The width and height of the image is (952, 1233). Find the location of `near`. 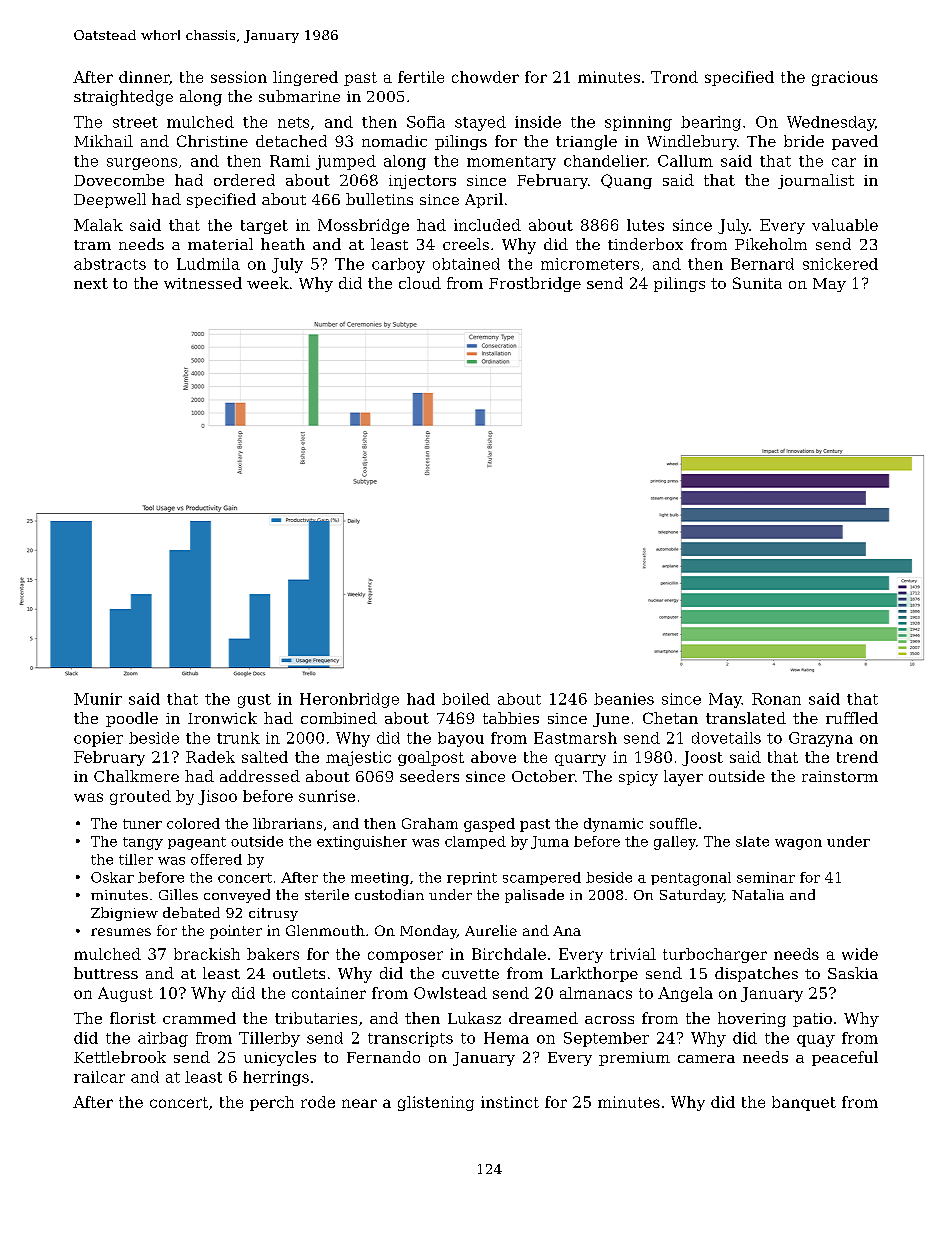

near is located at coordinates (359, 1103).
